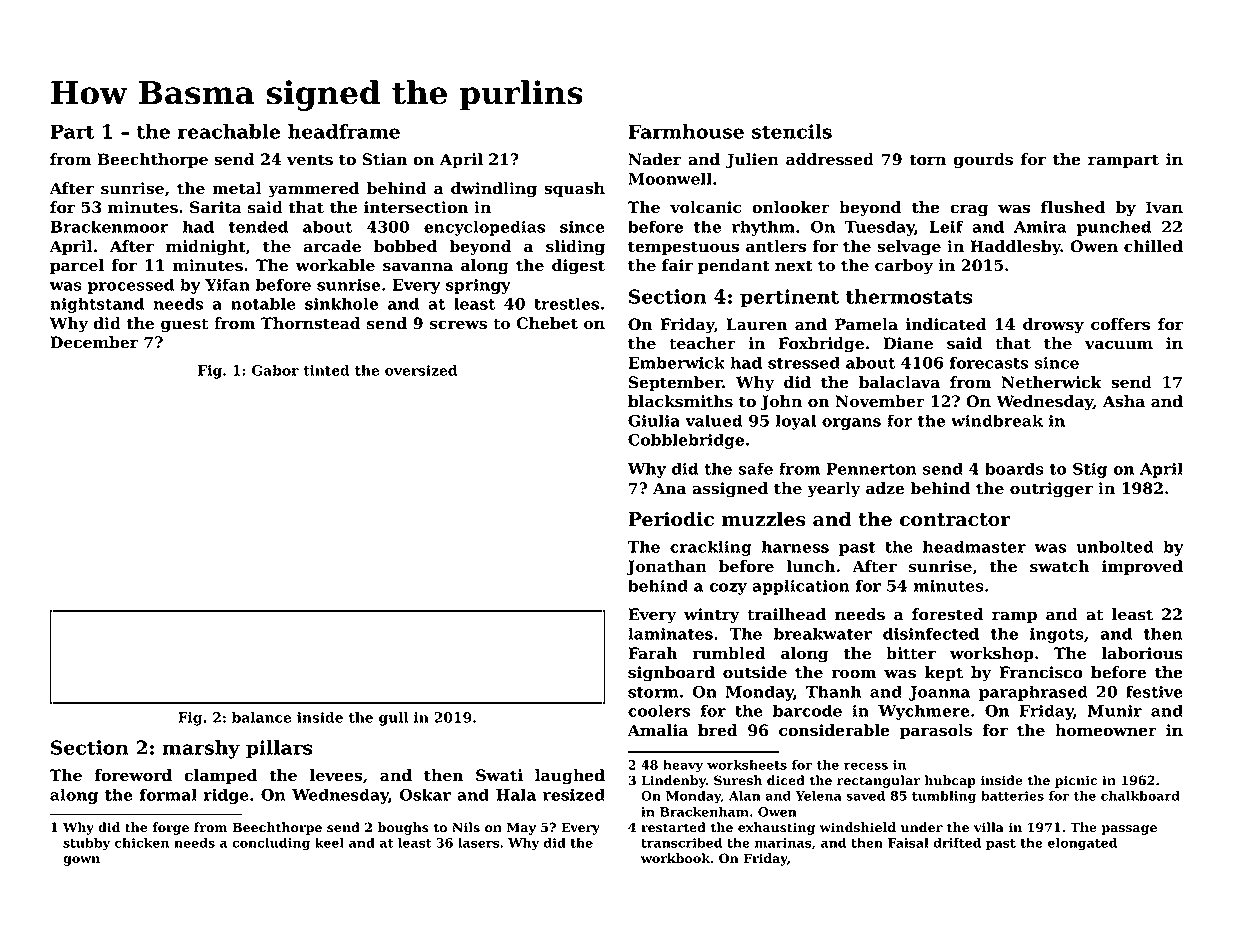 The image size is (1233, 952). What do you see at coordinates (1115, 546) in the image?
I see `unbolted` at bounding box center [1115, 546].
